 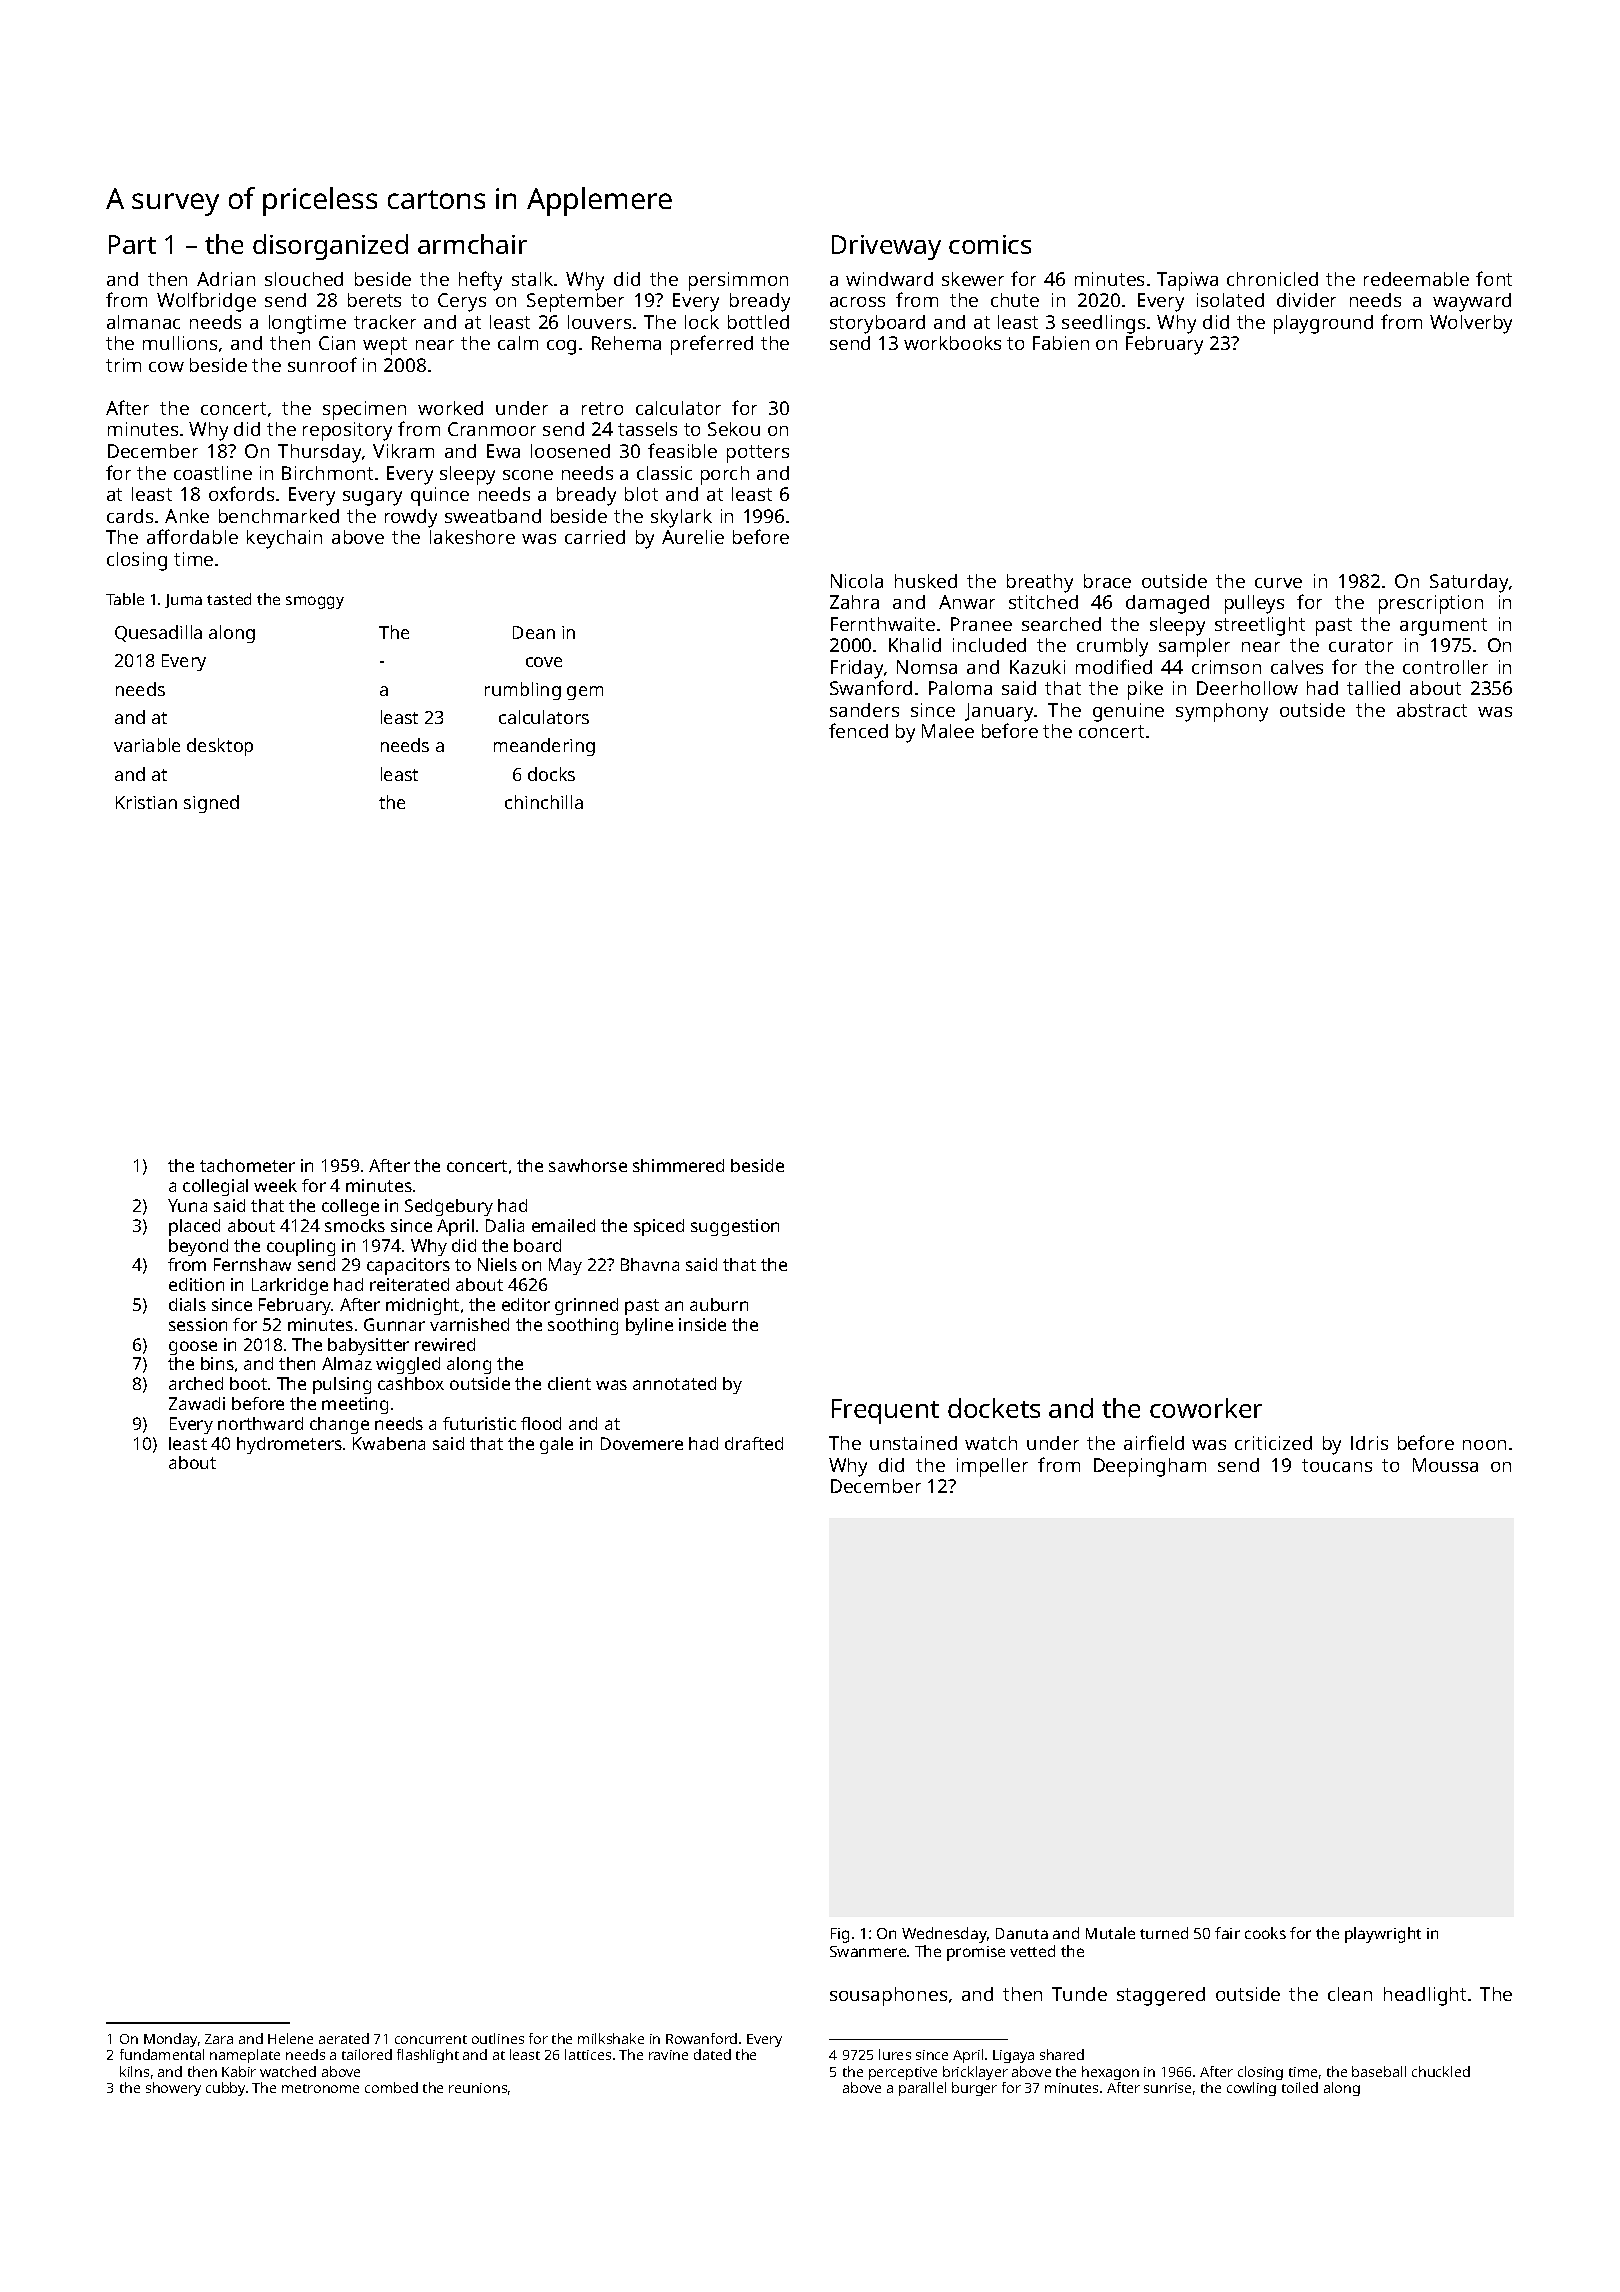 What do you see at coordinates (146, 802) in the screenshot?
I see `Kristian` at bounding box center [146, 802].
